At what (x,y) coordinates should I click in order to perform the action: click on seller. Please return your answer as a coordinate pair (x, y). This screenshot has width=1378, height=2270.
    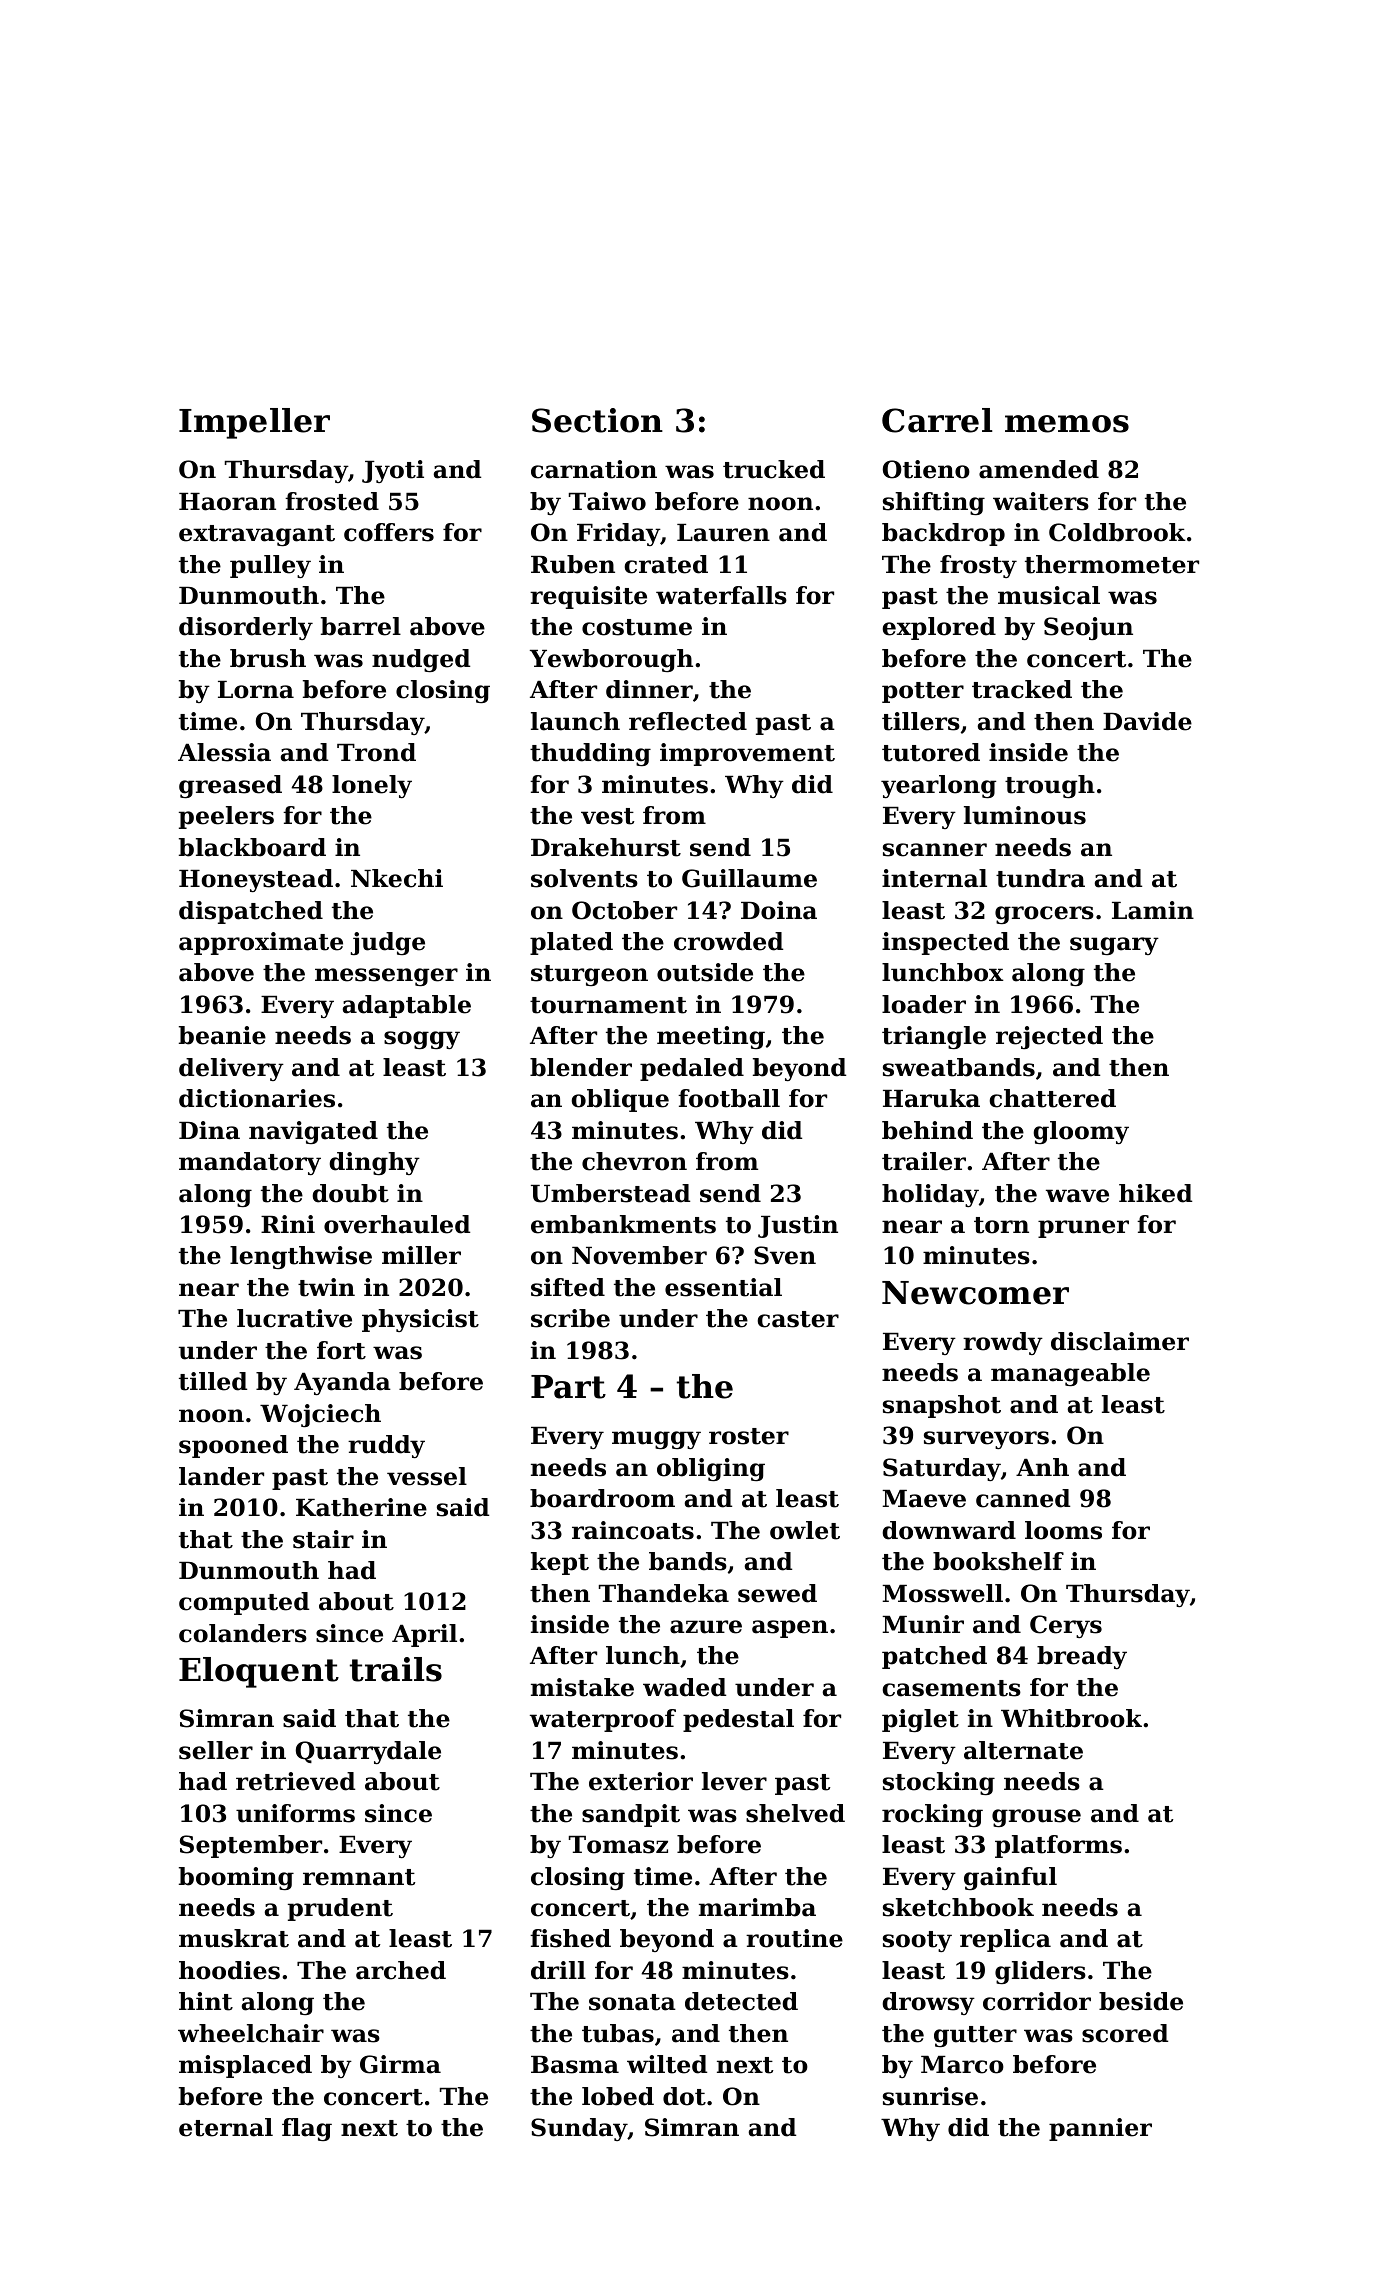
    Looking at the image, I should click on (216, 1750).
